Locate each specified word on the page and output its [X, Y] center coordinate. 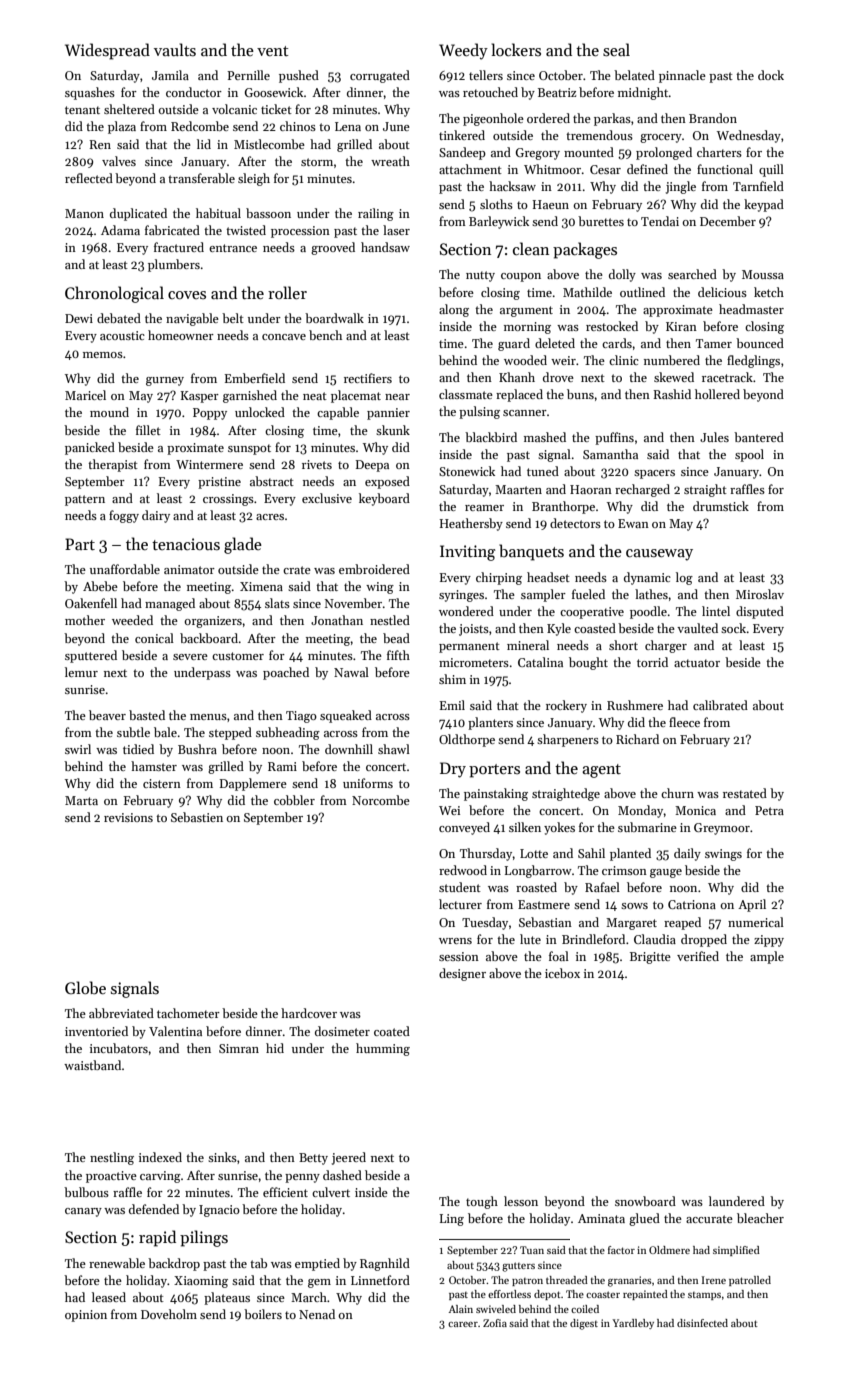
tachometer [188, 1013]
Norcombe [381, 800]
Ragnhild [385, 1264]
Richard [637, 739]
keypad [764, 205]
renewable [117, 1263]
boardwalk [334, 318]
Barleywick [499, 222]
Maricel [85, 395]
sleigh [254, 179]
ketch [769, 292]
